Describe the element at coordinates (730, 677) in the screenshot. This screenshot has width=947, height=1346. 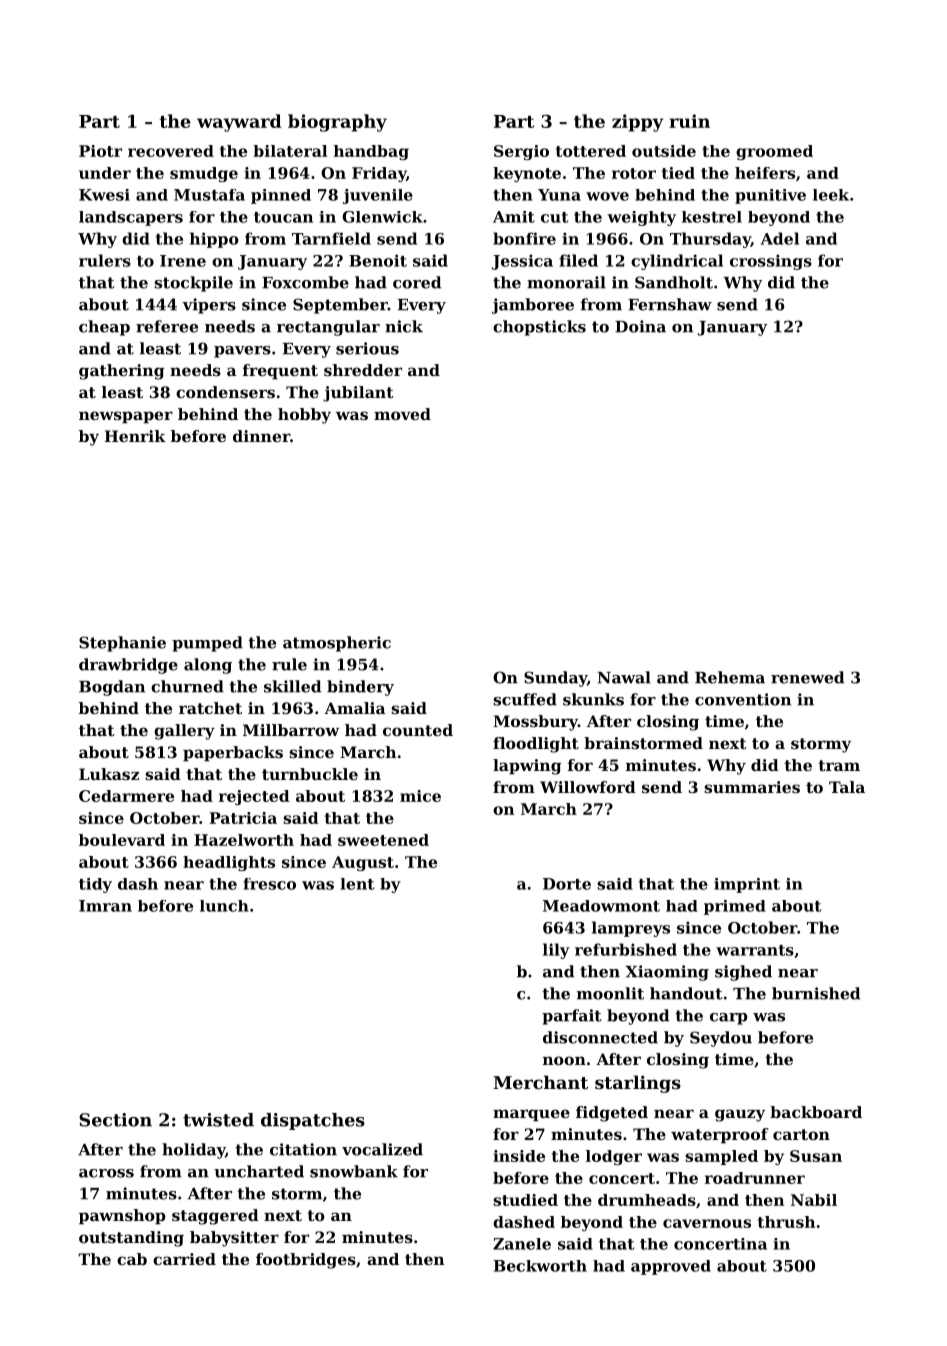
I see `Rehema` at that location.
